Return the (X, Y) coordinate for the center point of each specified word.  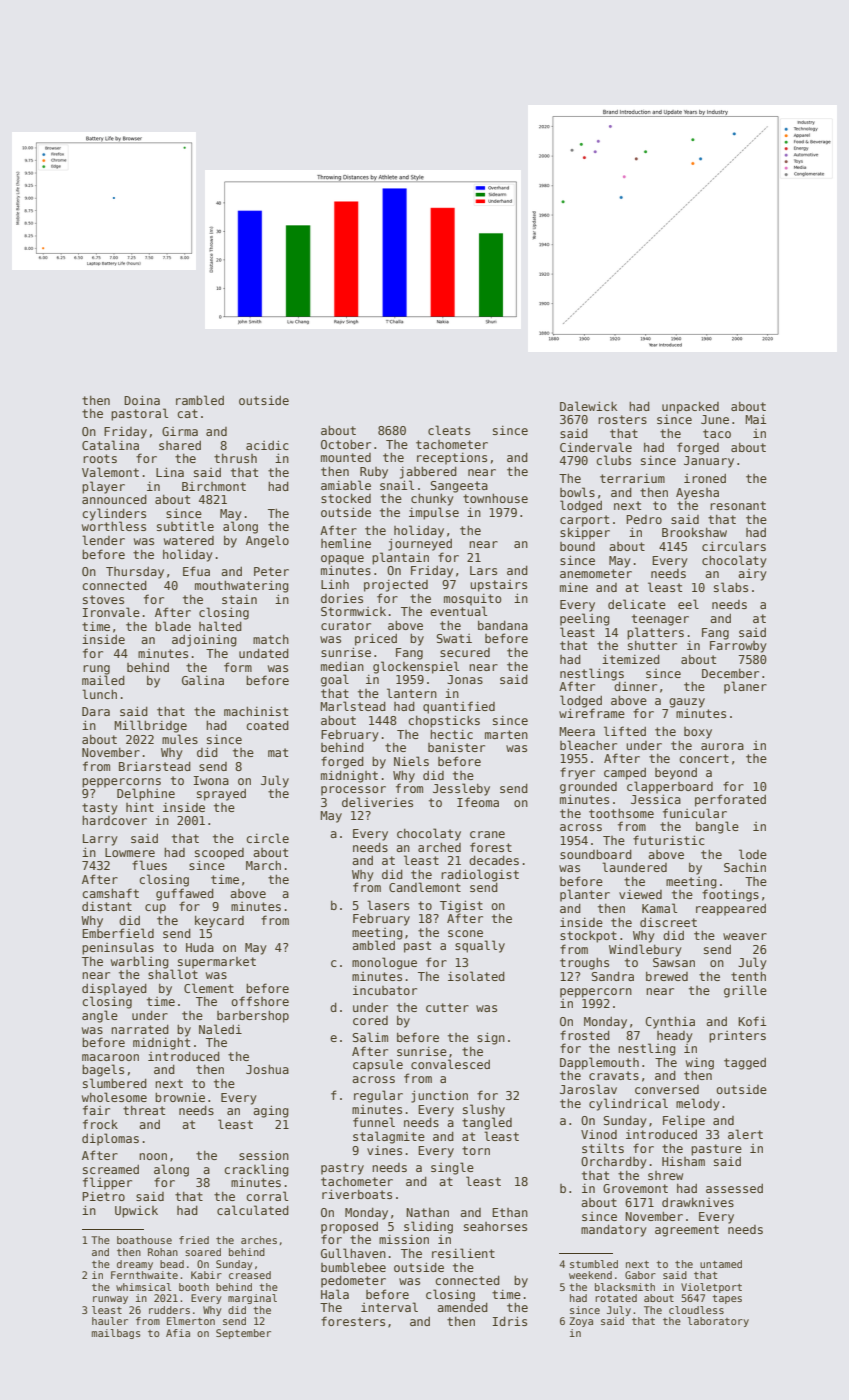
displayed (114, 989)
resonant (738, 505)
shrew (665, 1175)
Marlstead (353, 706)
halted (220, 626)
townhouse (495, 498)
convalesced (450, 1064)
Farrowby (738, 647)
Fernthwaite (144, 1275)
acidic (267, 445)
